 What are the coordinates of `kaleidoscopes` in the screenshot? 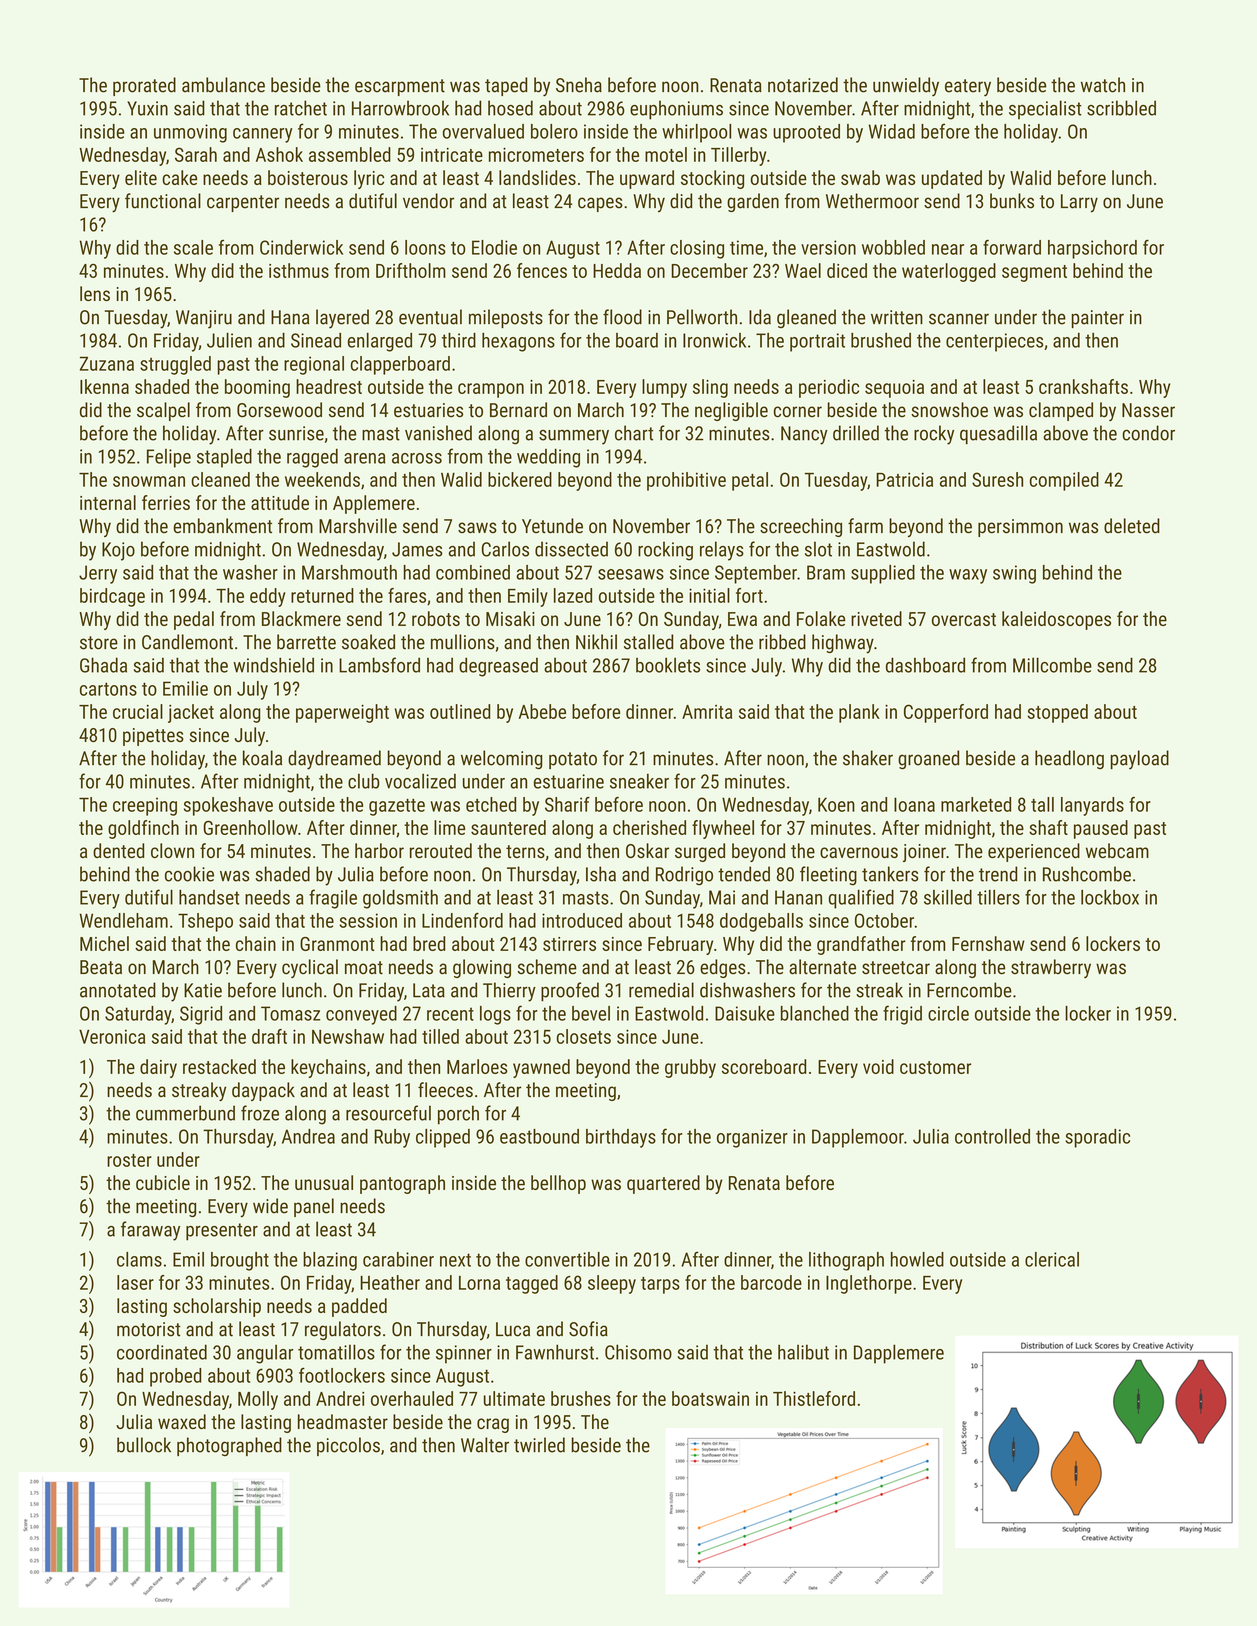 It's located at (1056, 620).
